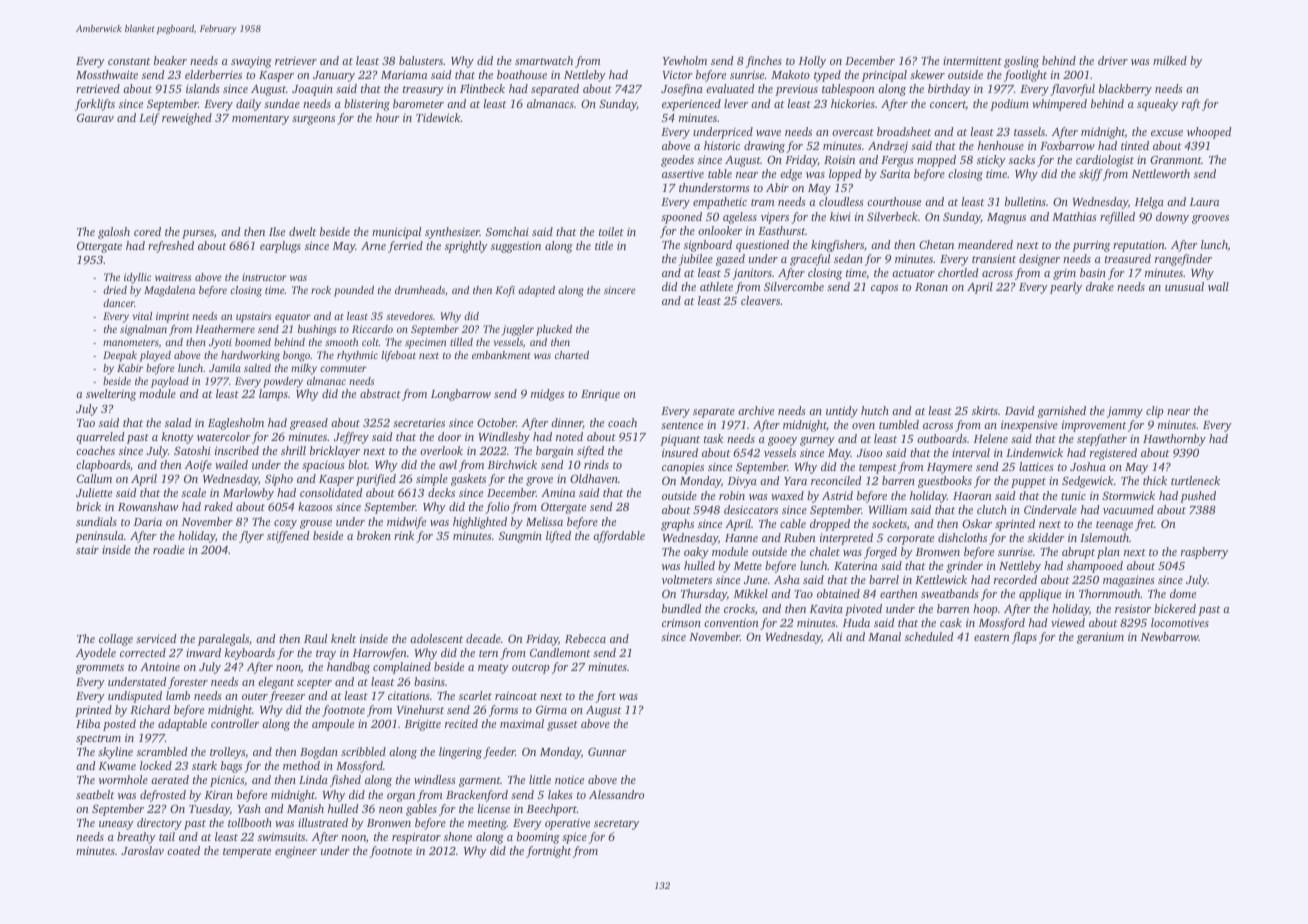 This screenshot has width=1308, height=924. What do you see at coordinates (936, 244) in the screenshot?
I see `Chetan` at bounding box center [936, 244].
